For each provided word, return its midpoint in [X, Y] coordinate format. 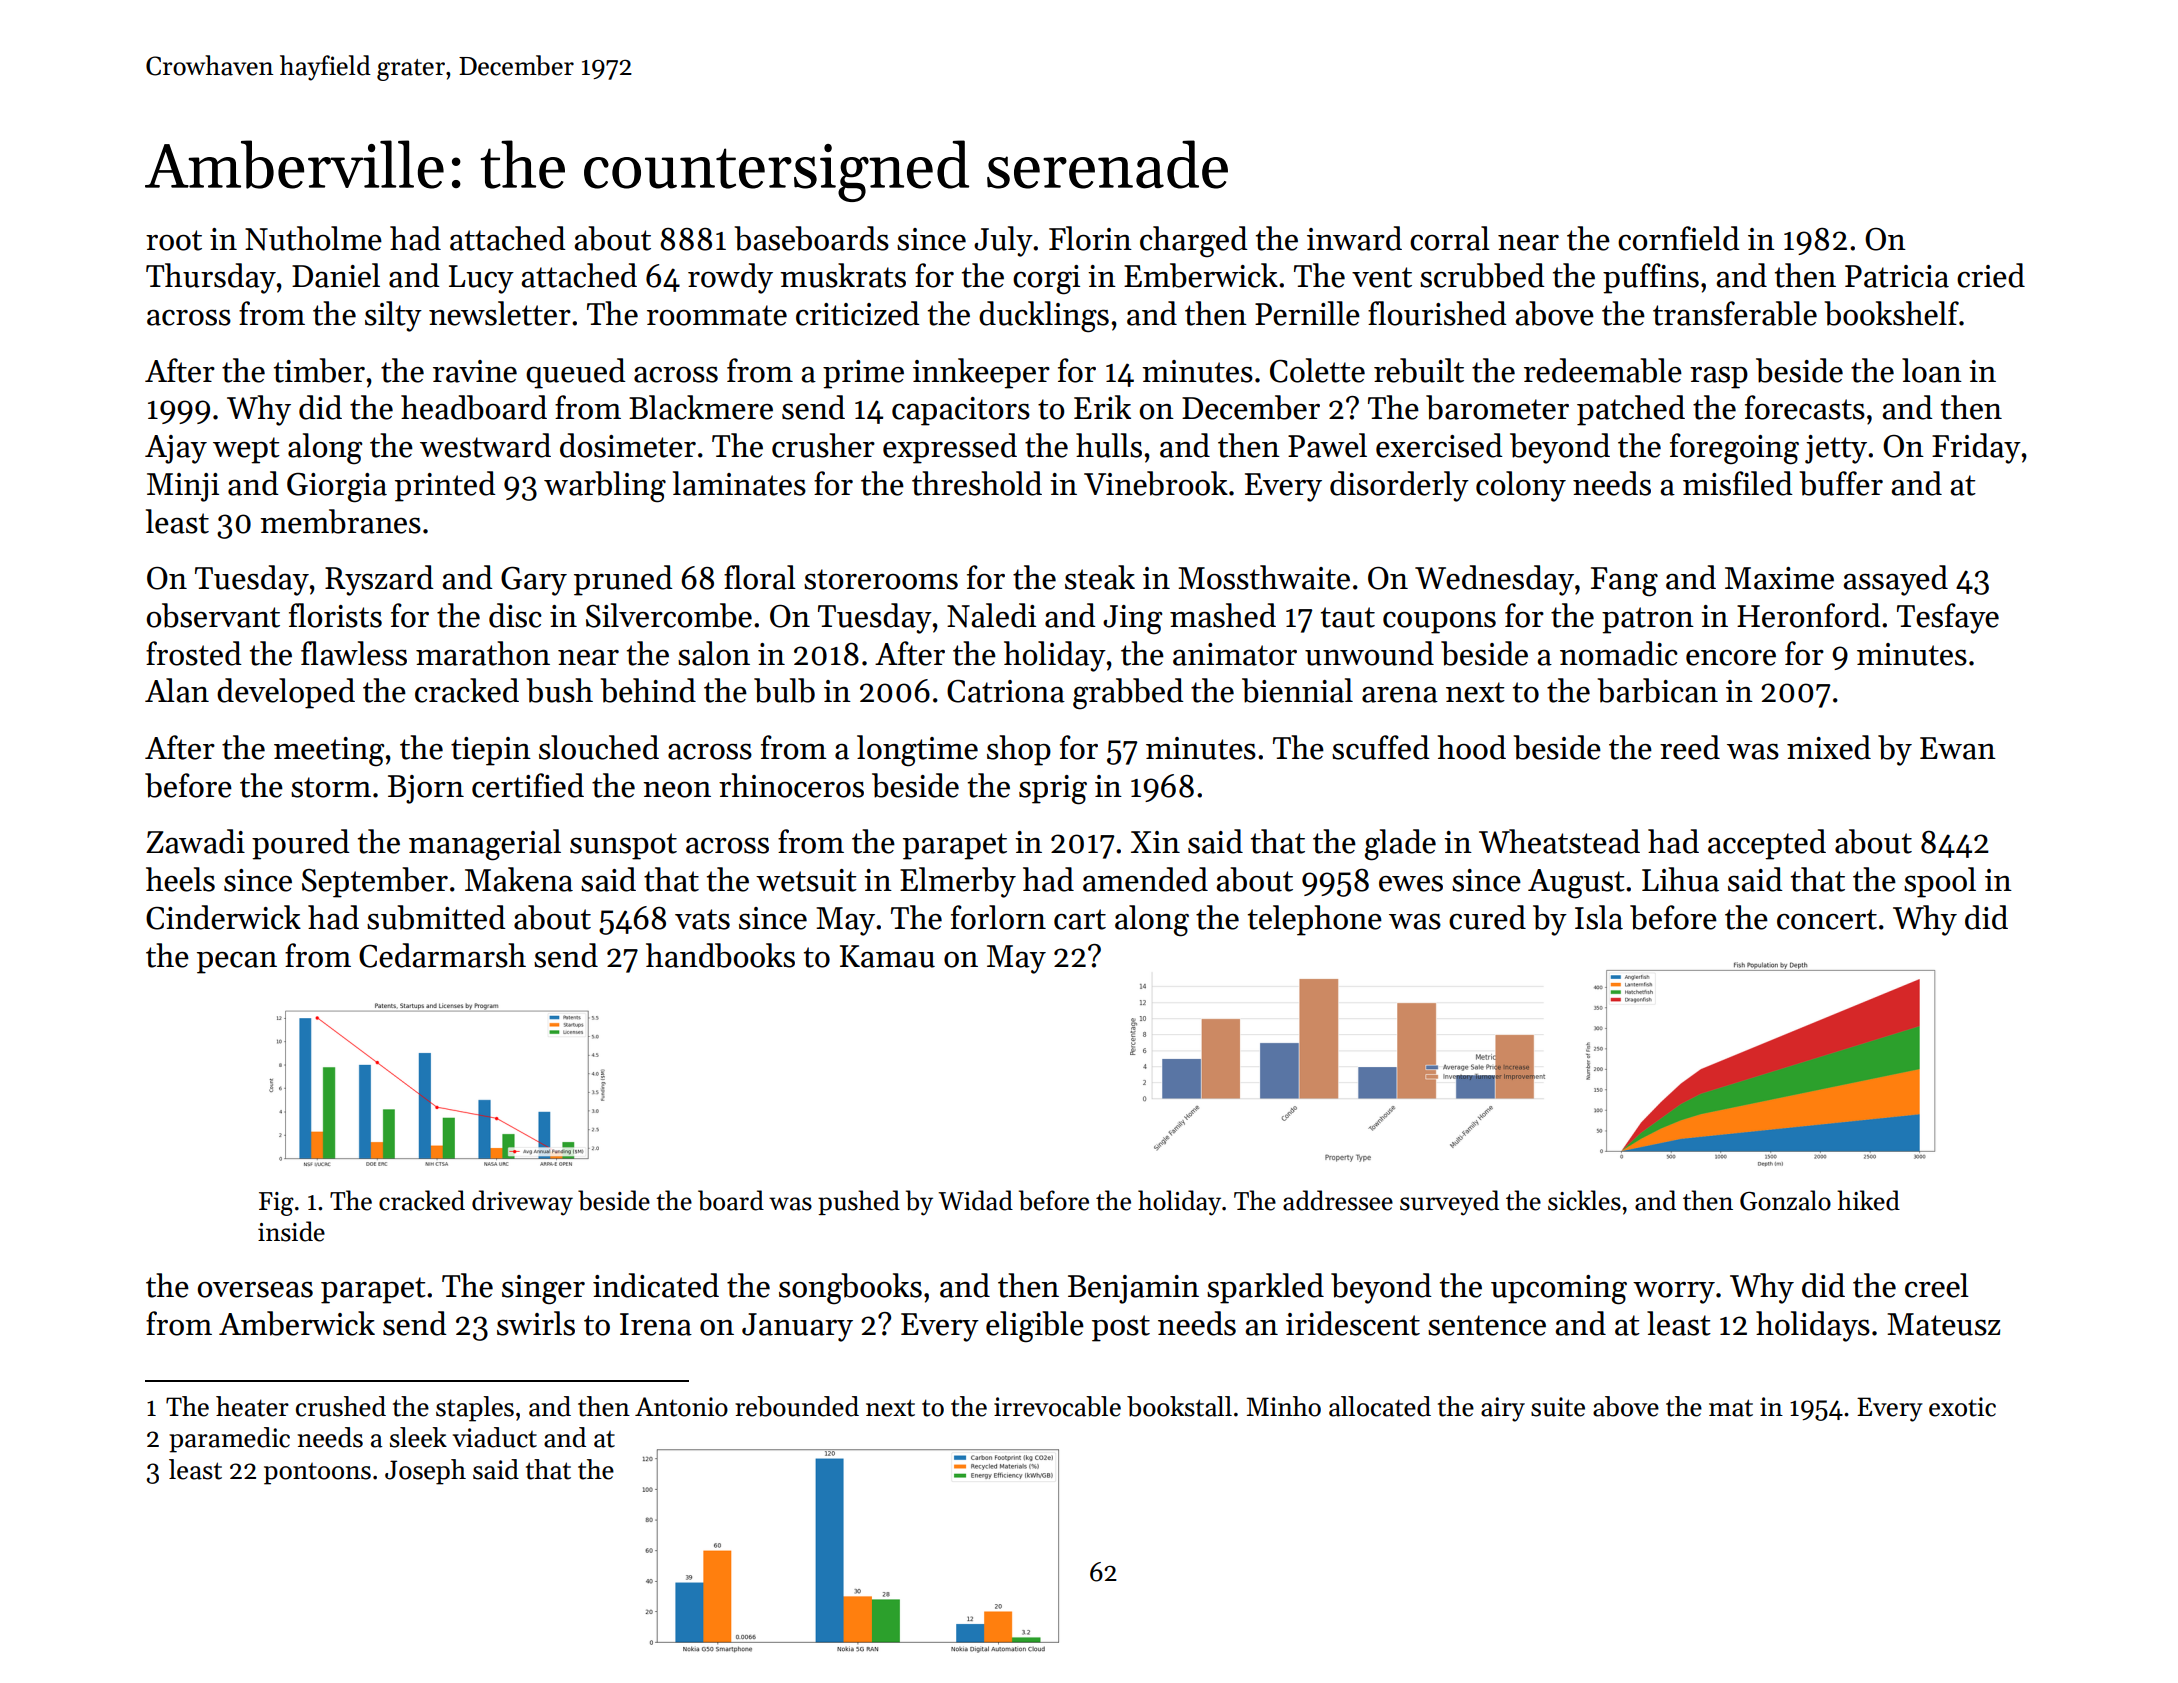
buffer [1841, 483]
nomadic [1619, 653]
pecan [237, 963]
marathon [483, 653]
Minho [1283, 1406]
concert [1827, 919]
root [174, 240]
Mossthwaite [1264, 577]
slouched [599, 747]
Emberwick [1201, 275]
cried [1991, 275]
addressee [1338, 1200]
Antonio [681, 1407]
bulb [784, 690]
